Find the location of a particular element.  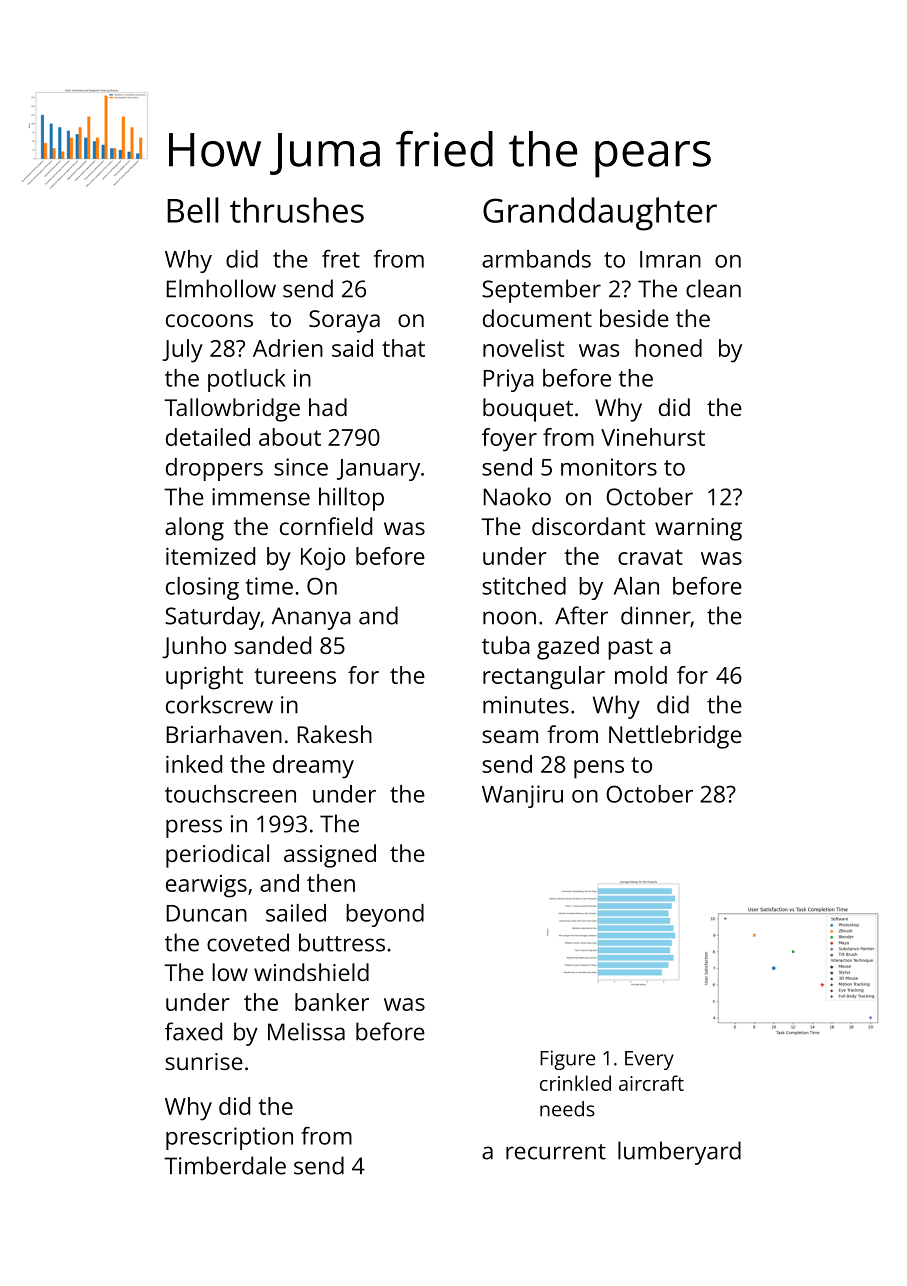

pens is located at coordinates (599, 769).
